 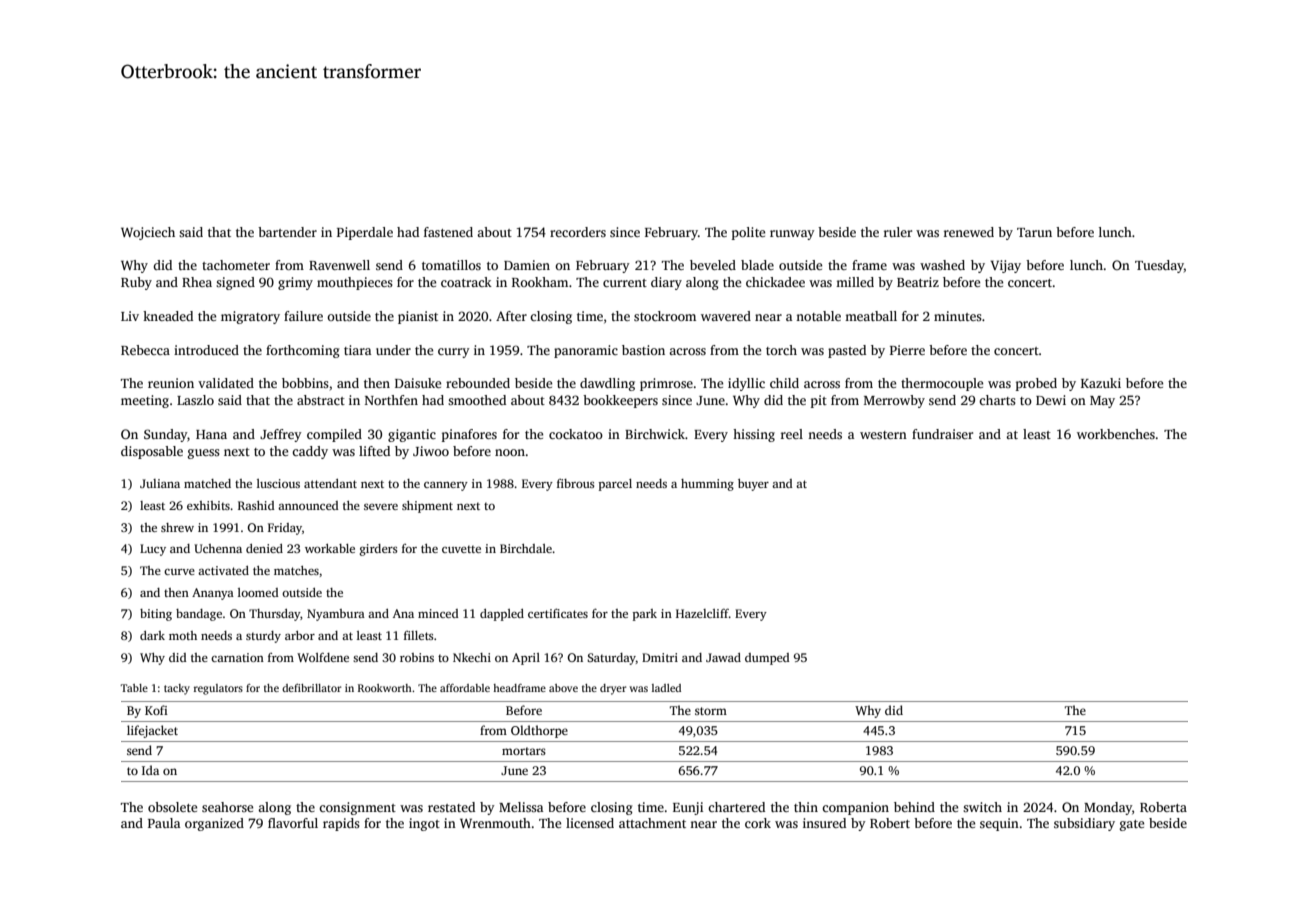 What do you see at coordinates (1116, 434) in the screenshot?
I see `workbenches` at bounding box center [1116, 434].
